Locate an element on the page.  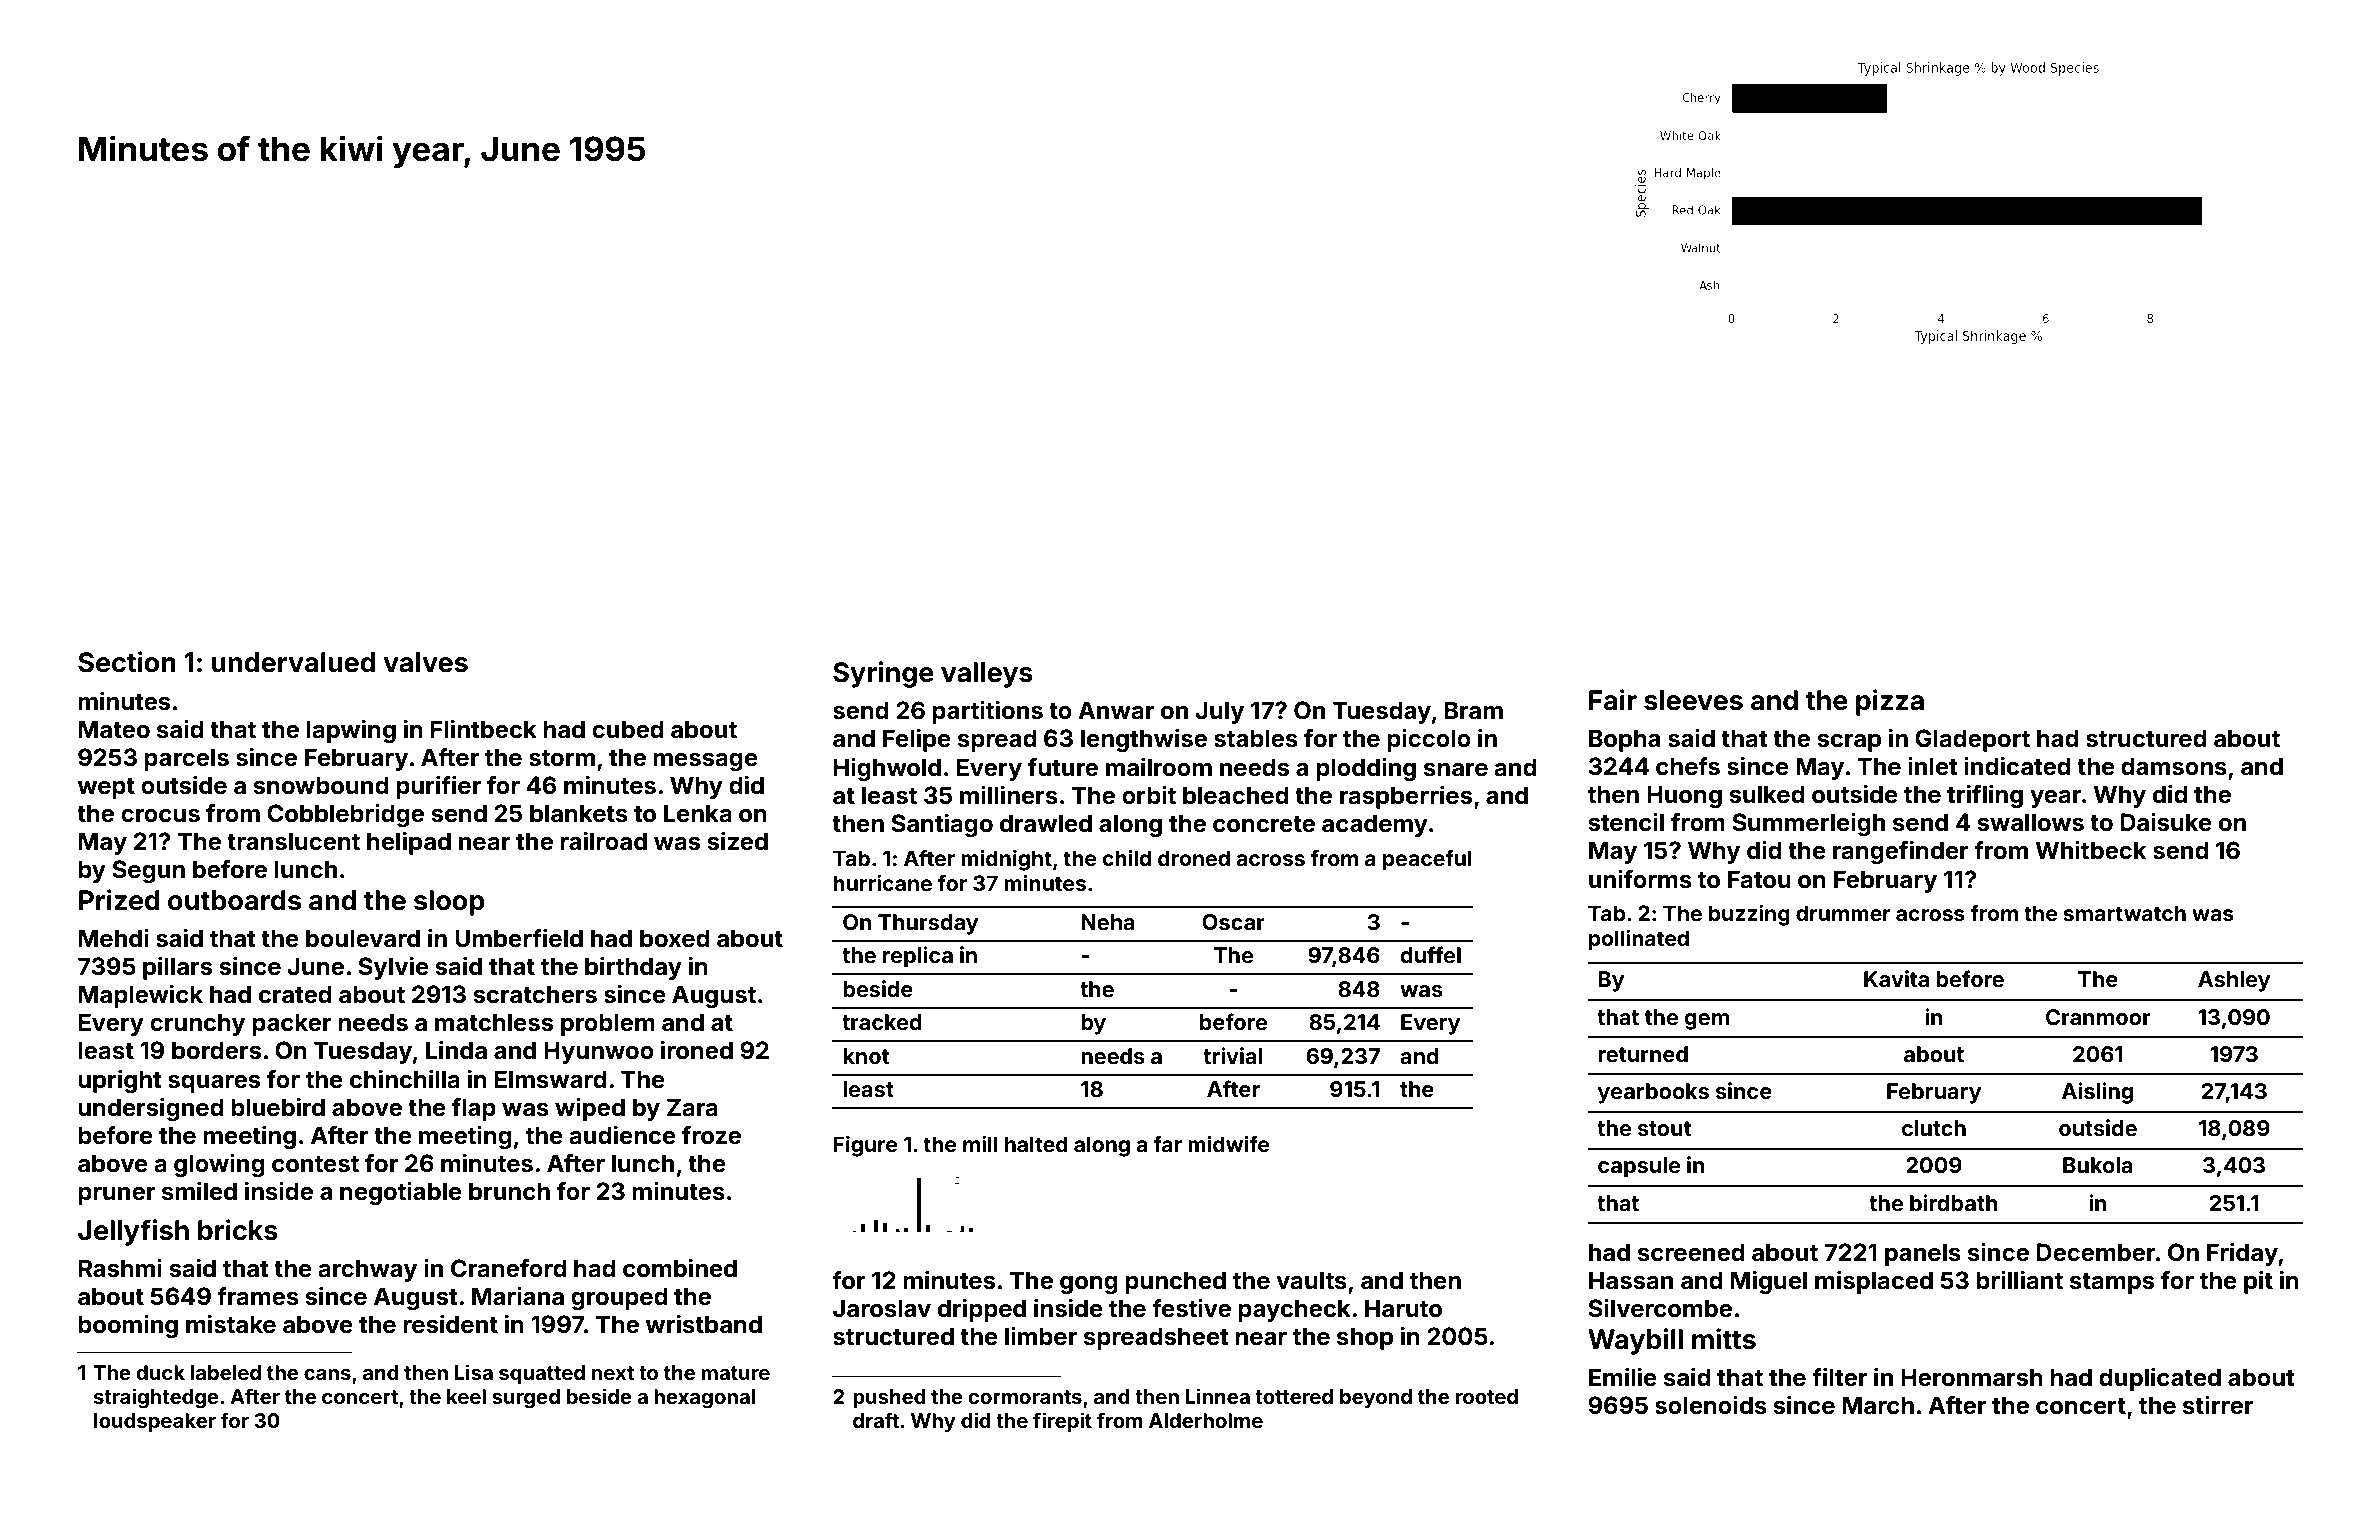
Alderholme is located at coordinates (1206, 1420).
